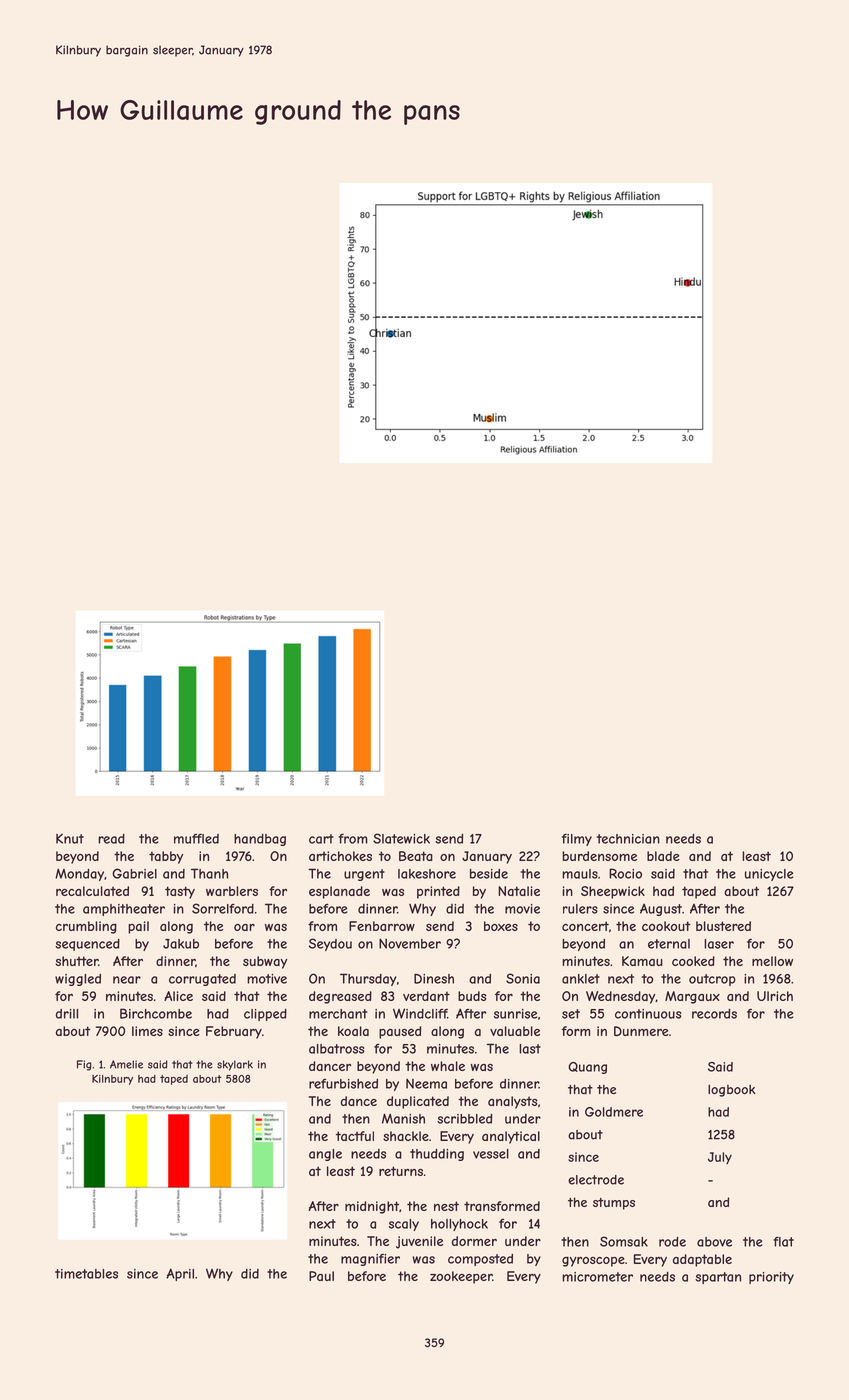 This page has width=849, height=1400. I want to click on Amelie, so click(126, 1064).
